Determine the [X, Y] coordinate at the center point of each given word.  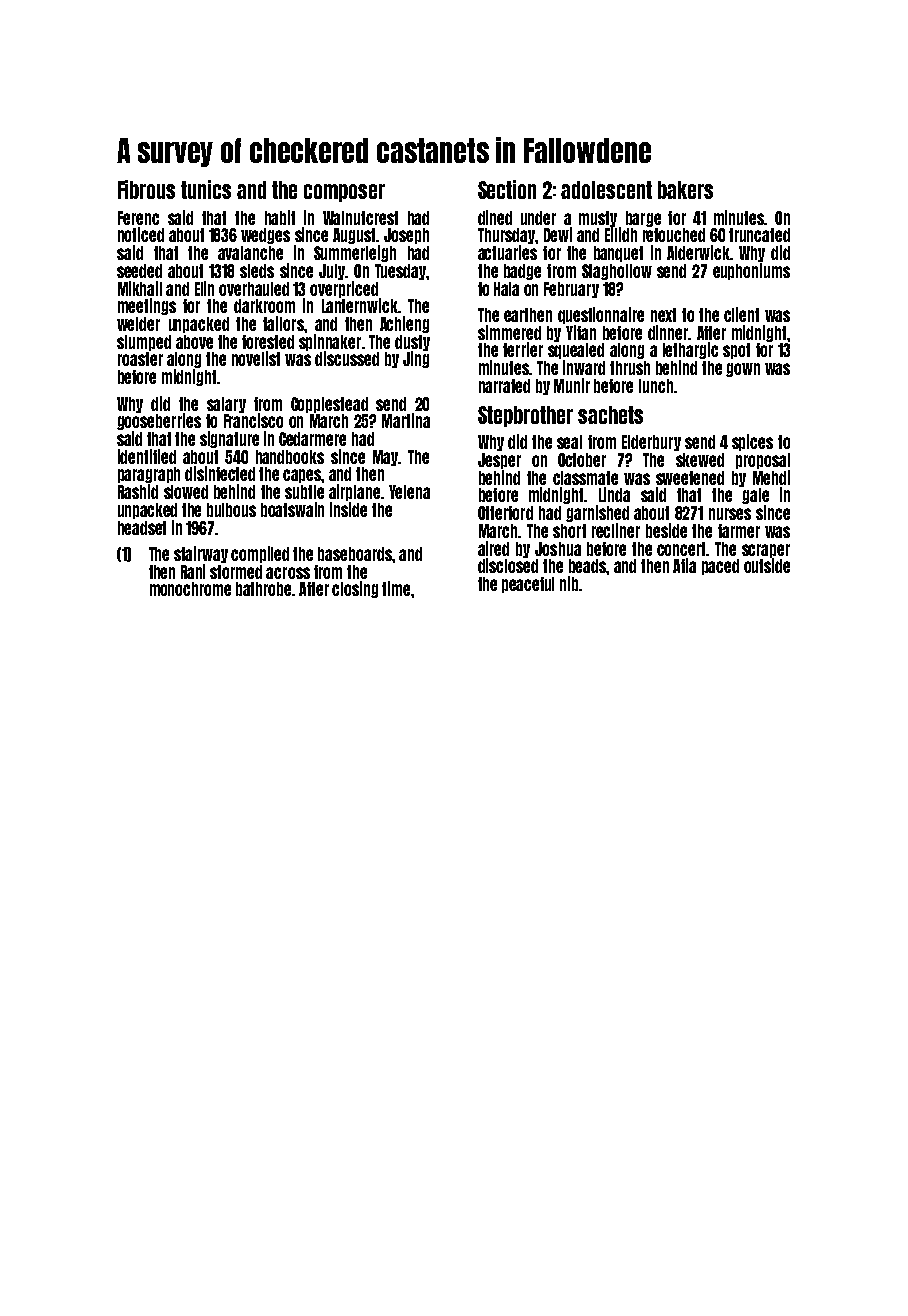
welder [138, 324]
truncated [759, 235]
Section [507, 189]
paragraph [149, 475]
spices [752, 442]
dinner [668, 332]
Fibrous [146, 189]
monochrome [190, 589]
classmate [585, 478]
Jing [416, 359]
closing [355, 589]
